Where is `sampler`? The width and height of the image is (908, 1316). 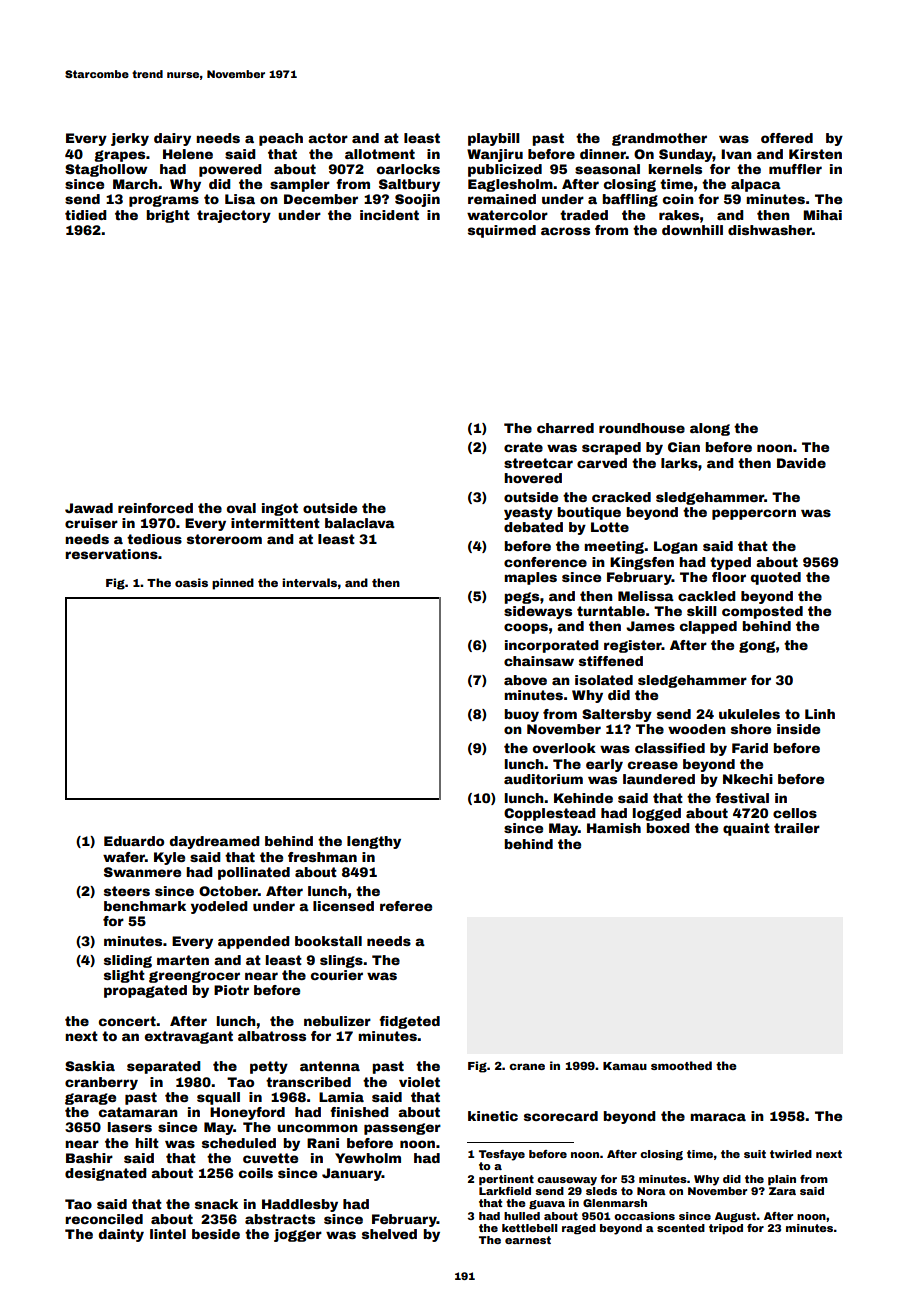
sampler is located at coordinates (300, 185).
